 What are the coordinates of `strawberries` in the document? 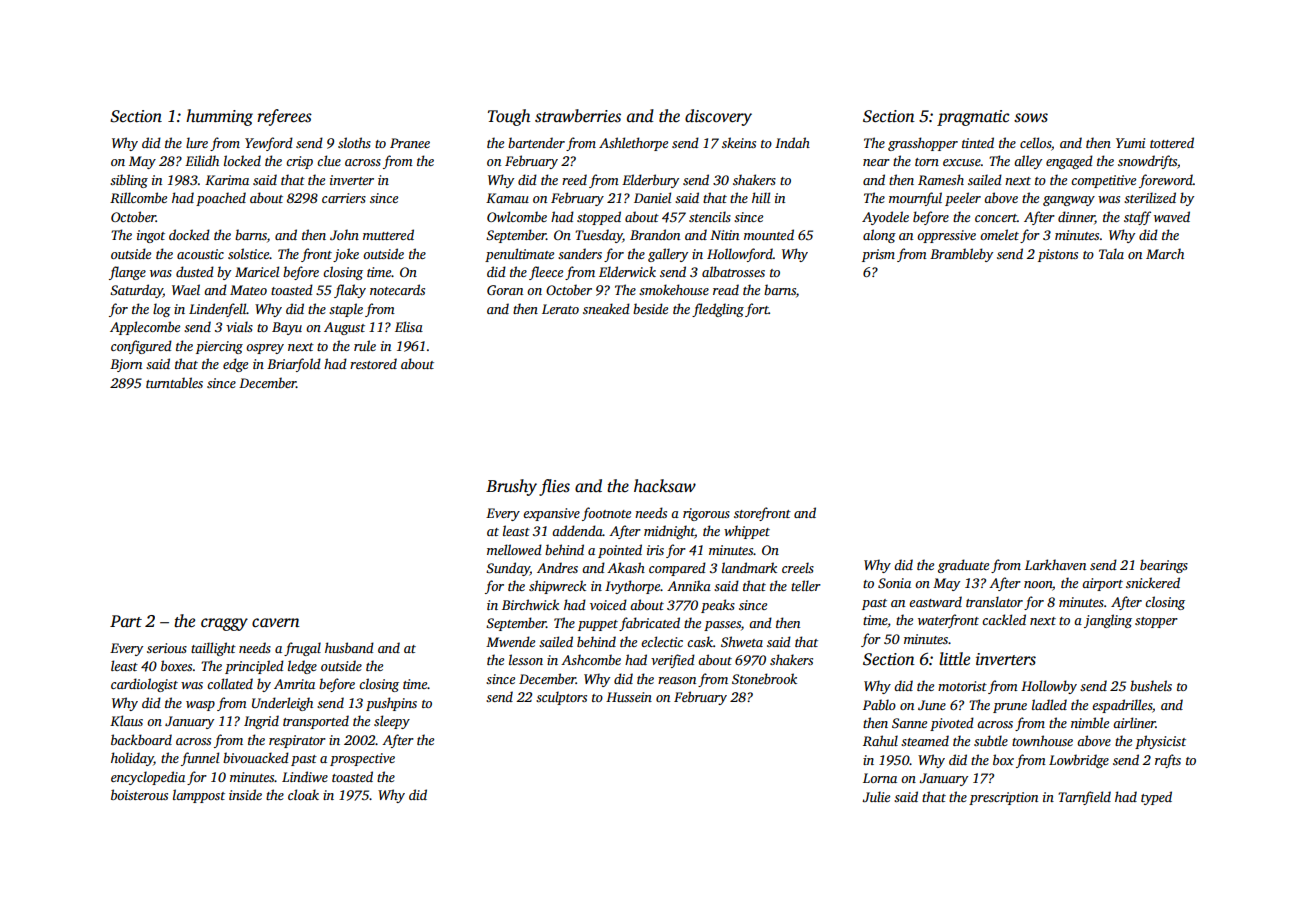 It's located at (578, 116).
